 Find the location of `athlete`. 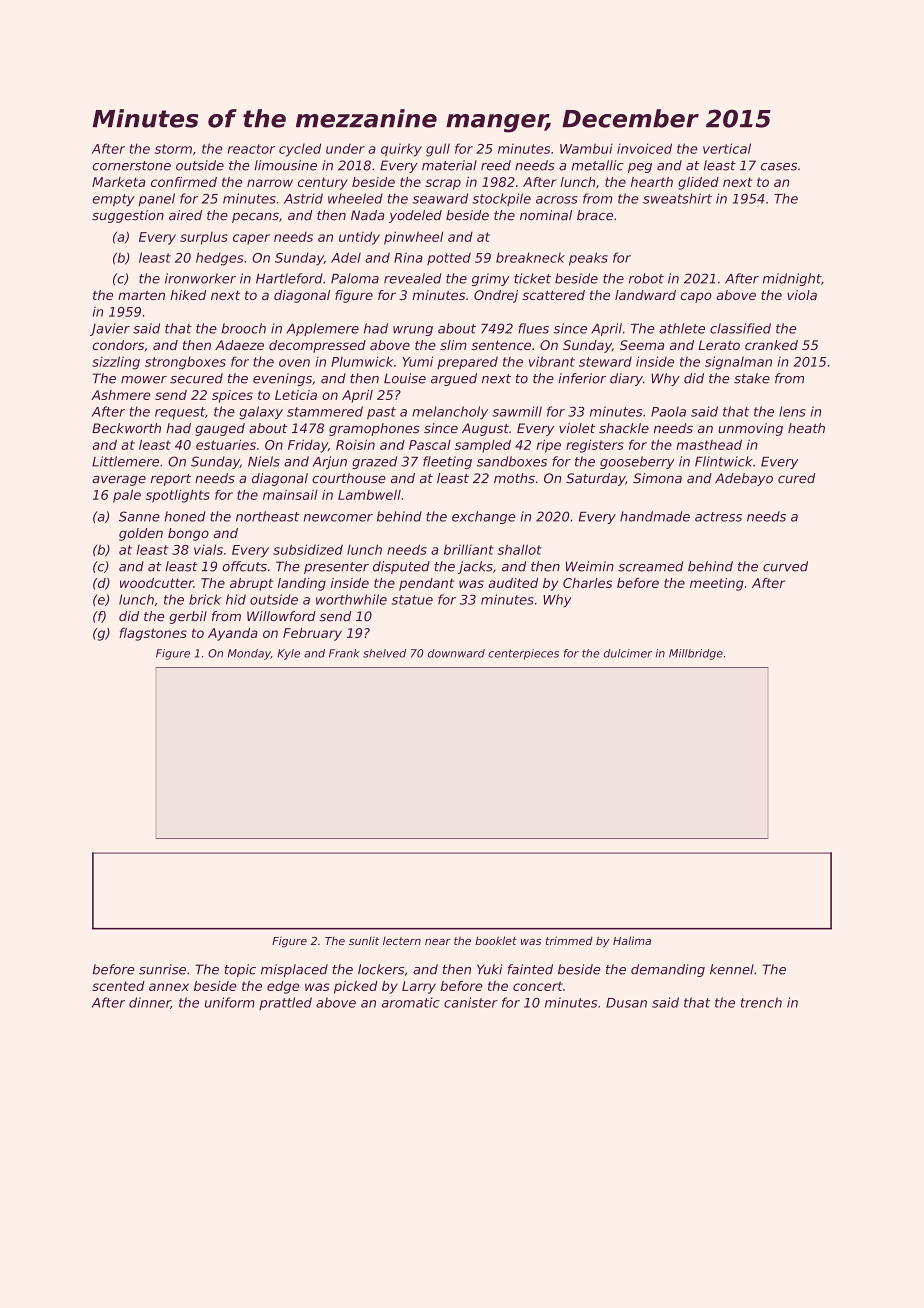

athlete is located at coordinates (682, 328).
